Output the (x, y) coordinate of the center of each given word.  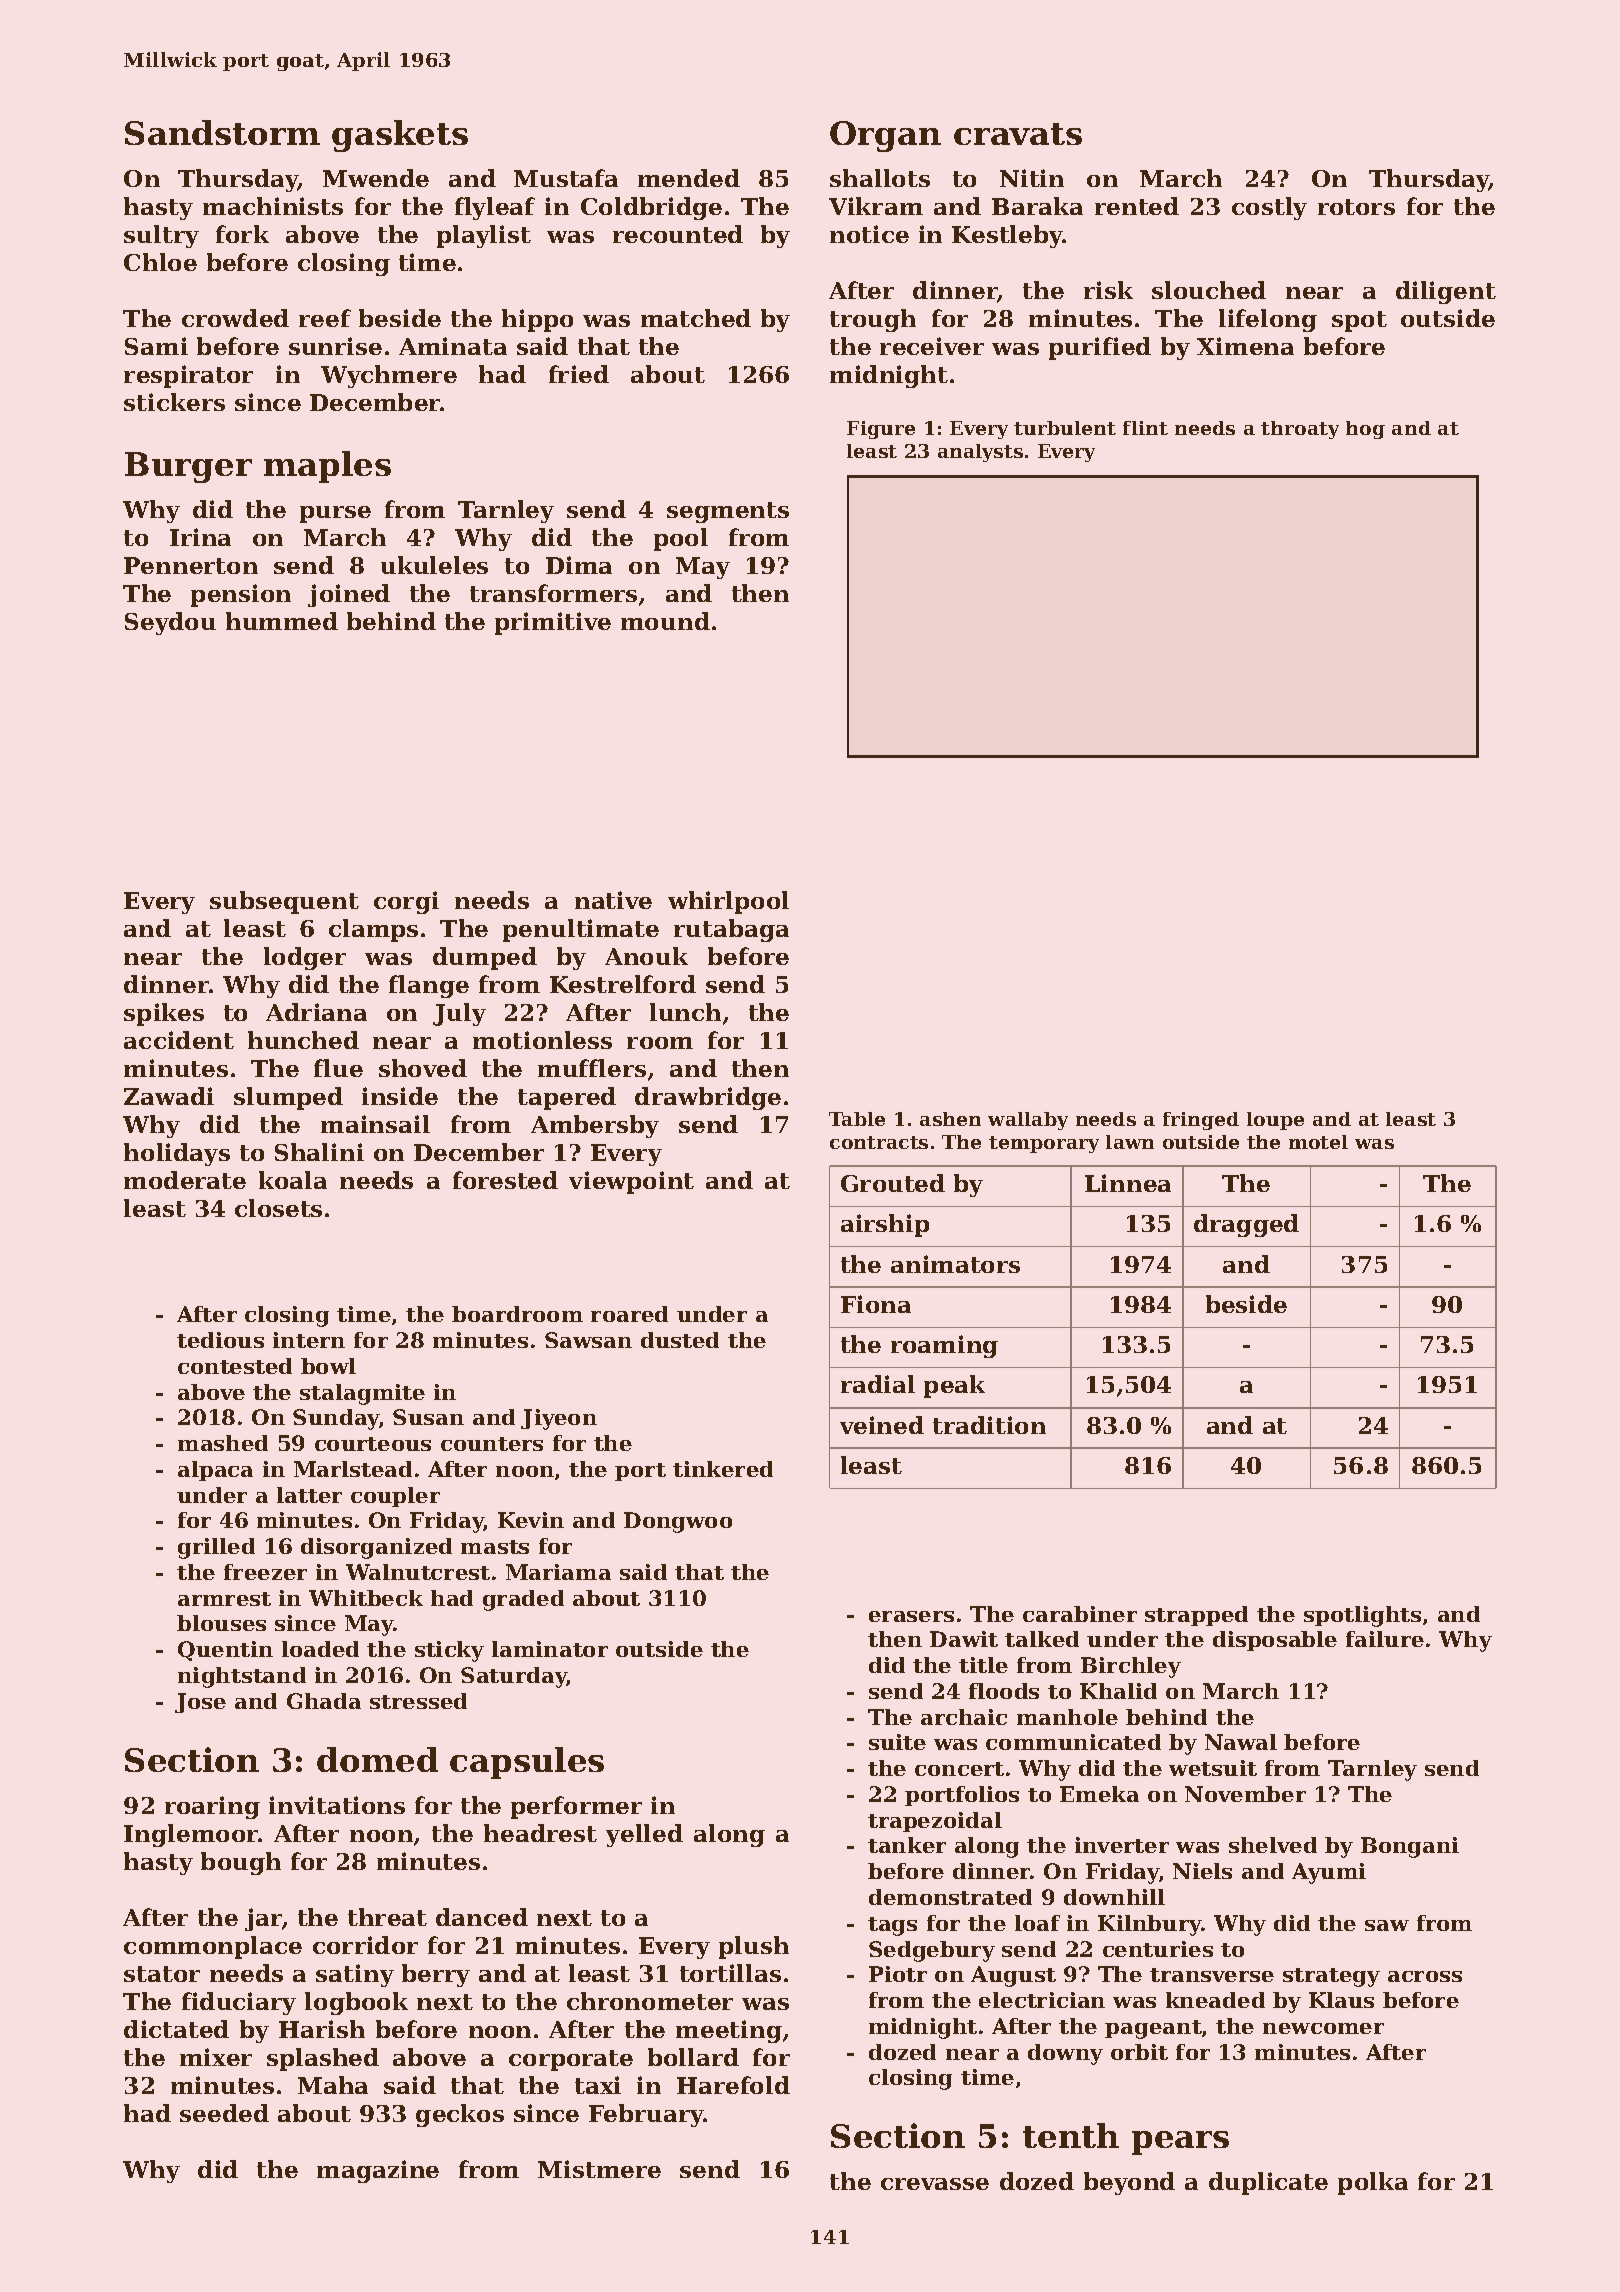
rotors (1356, 207)
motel (1318, 1142)
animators (955, 1264)
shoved (423, 1068)
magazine (378, 2171)
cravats (1018, 134)
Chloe (160, 262)
